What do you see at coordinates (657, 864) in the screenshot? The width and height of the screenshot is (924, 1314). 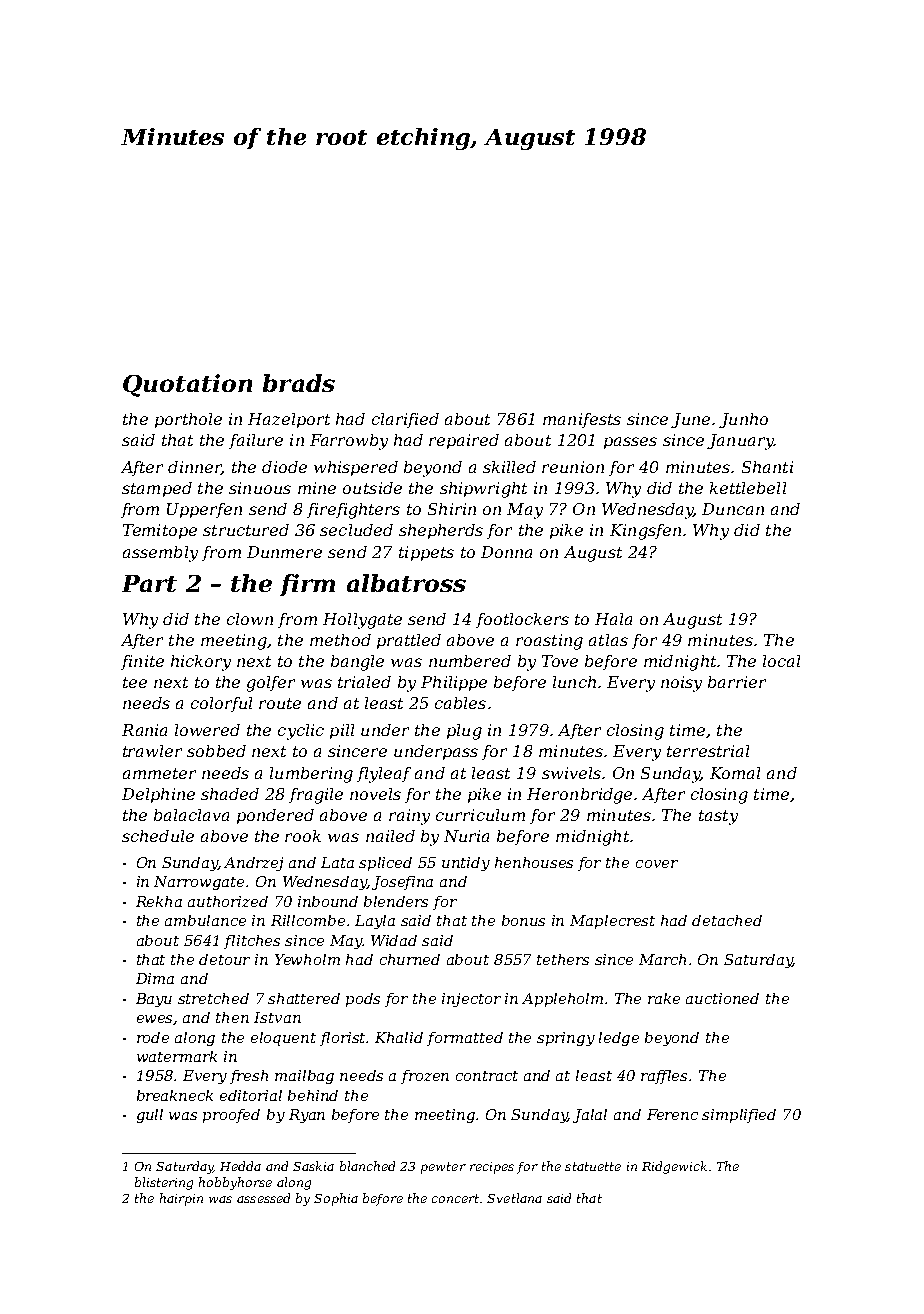 I see `cover` at bounding box center [657, 864].
